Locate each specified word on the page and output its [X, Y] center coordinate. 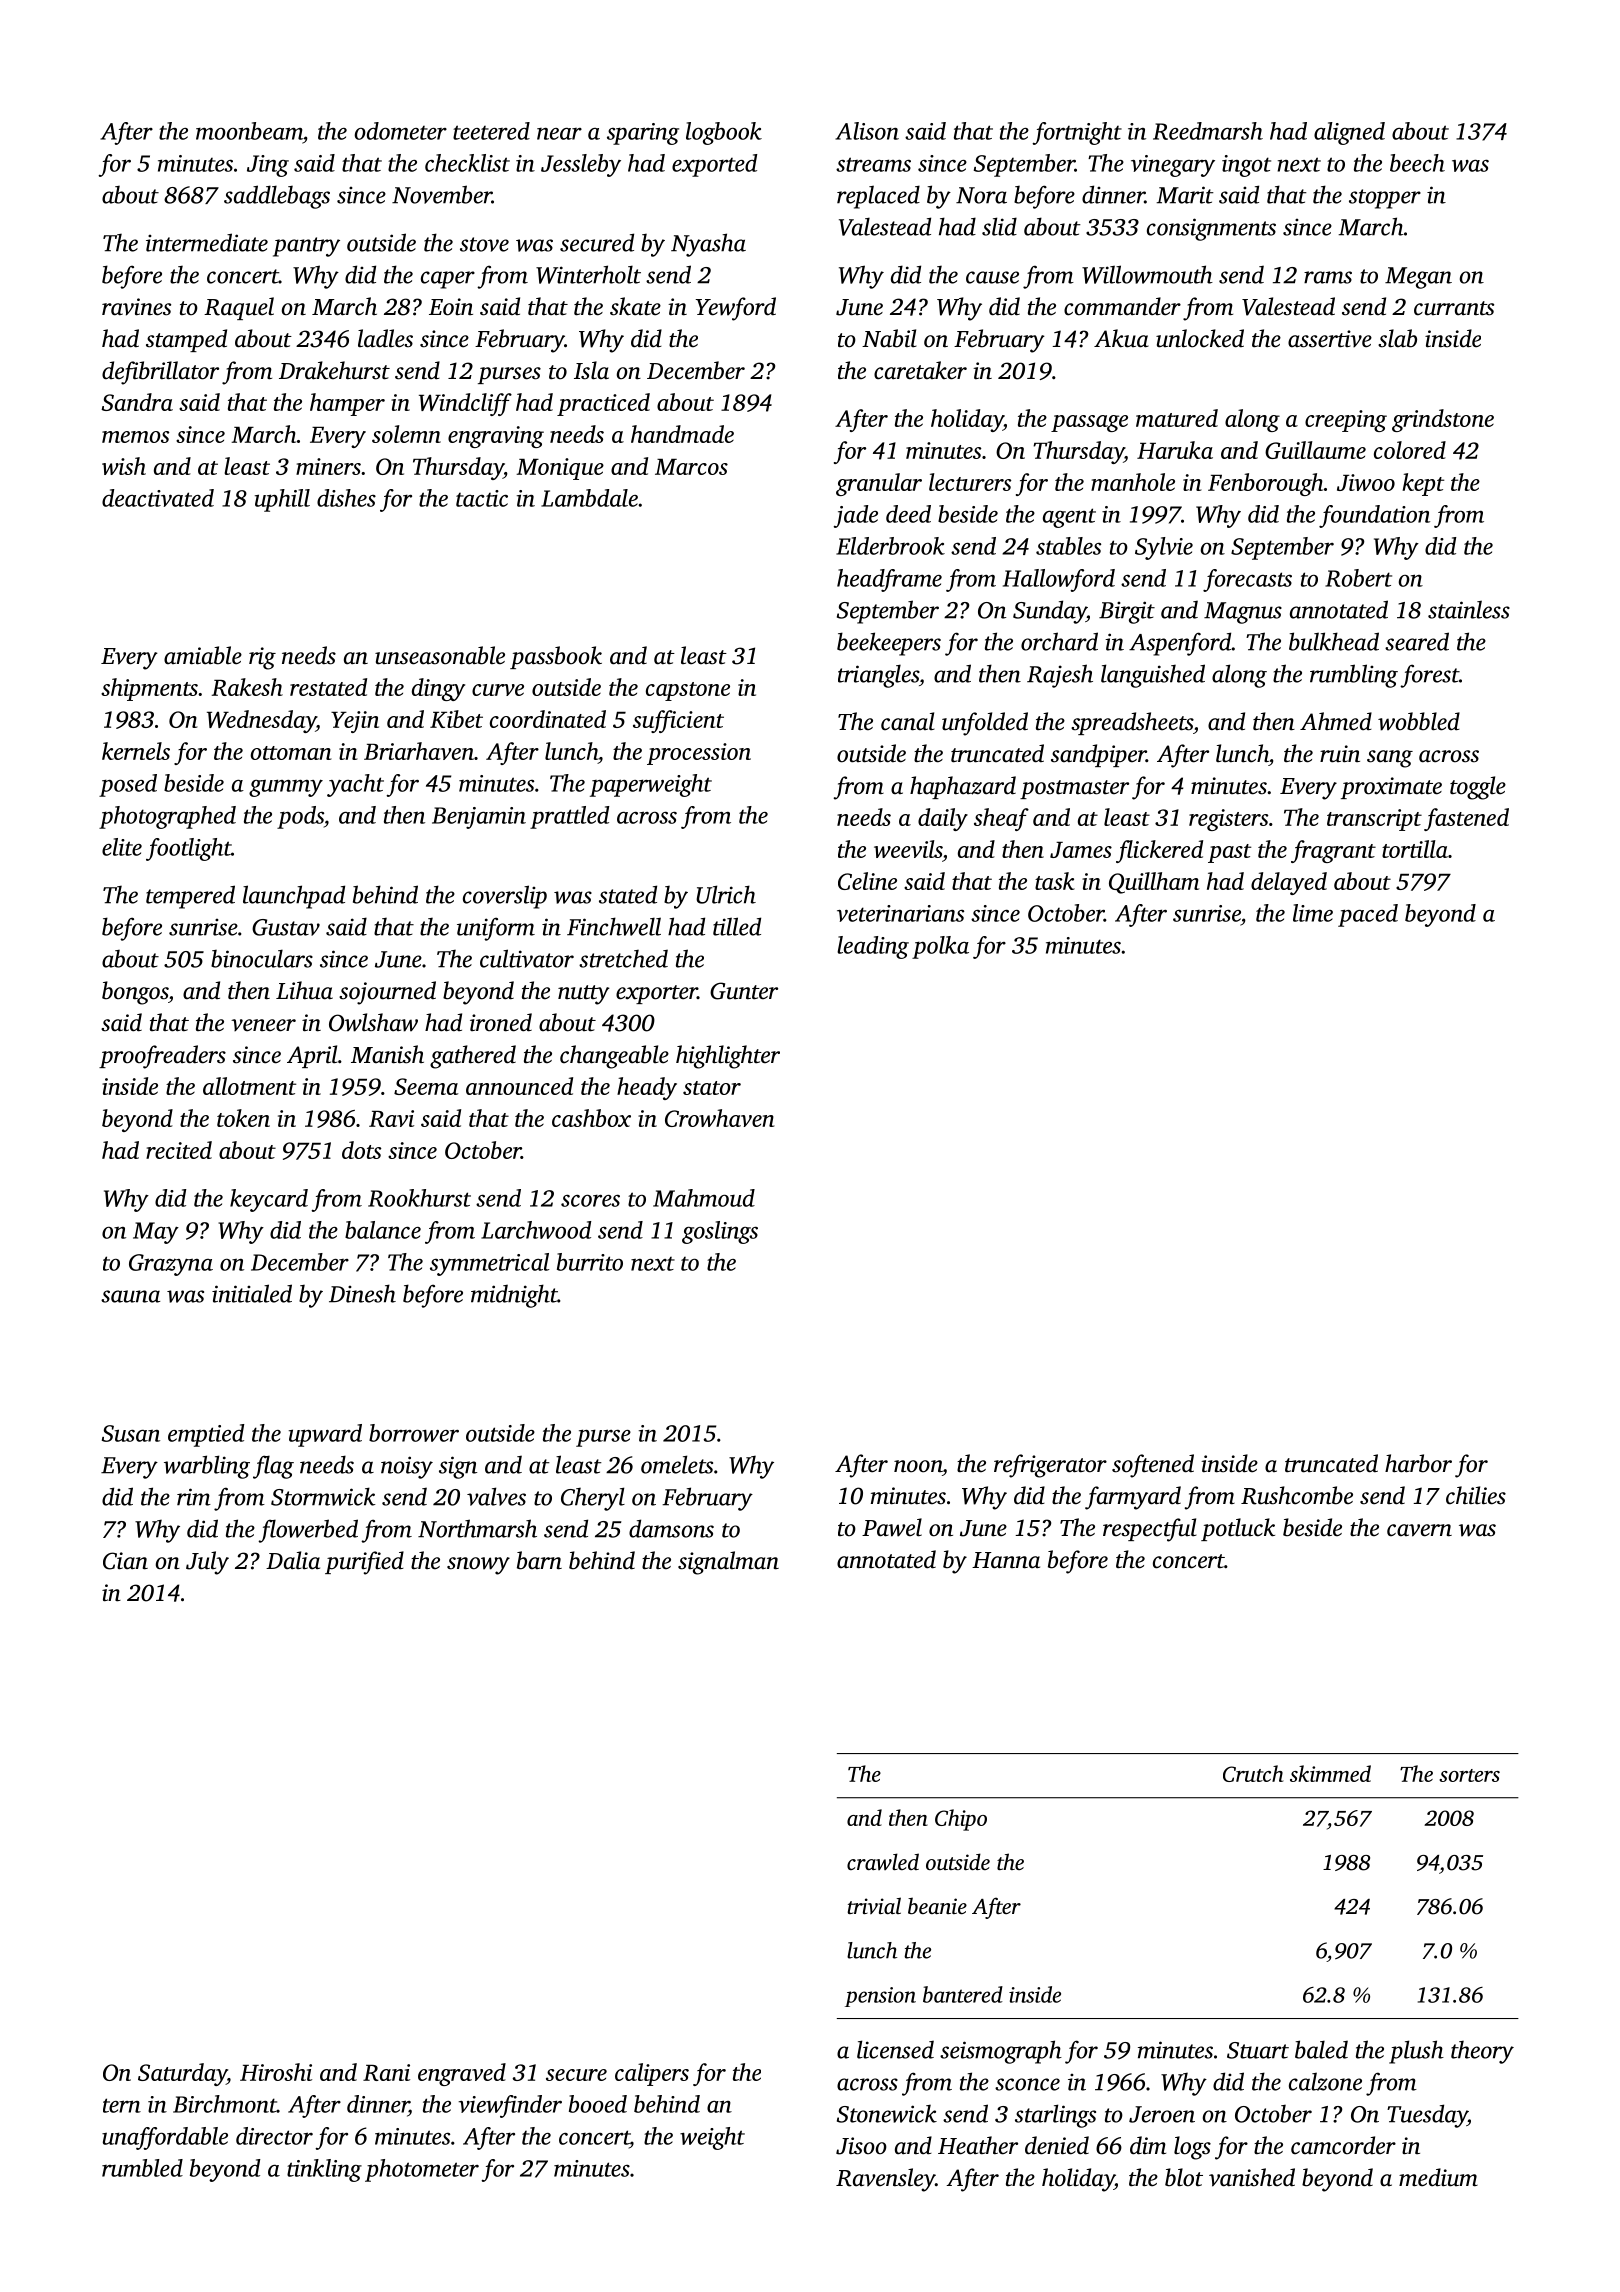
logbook [724, 133]
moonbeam [249, 131]
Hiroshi [276, 2072]
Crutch [1253, 1773]
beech [1417, 163]
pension [880, 1997]
